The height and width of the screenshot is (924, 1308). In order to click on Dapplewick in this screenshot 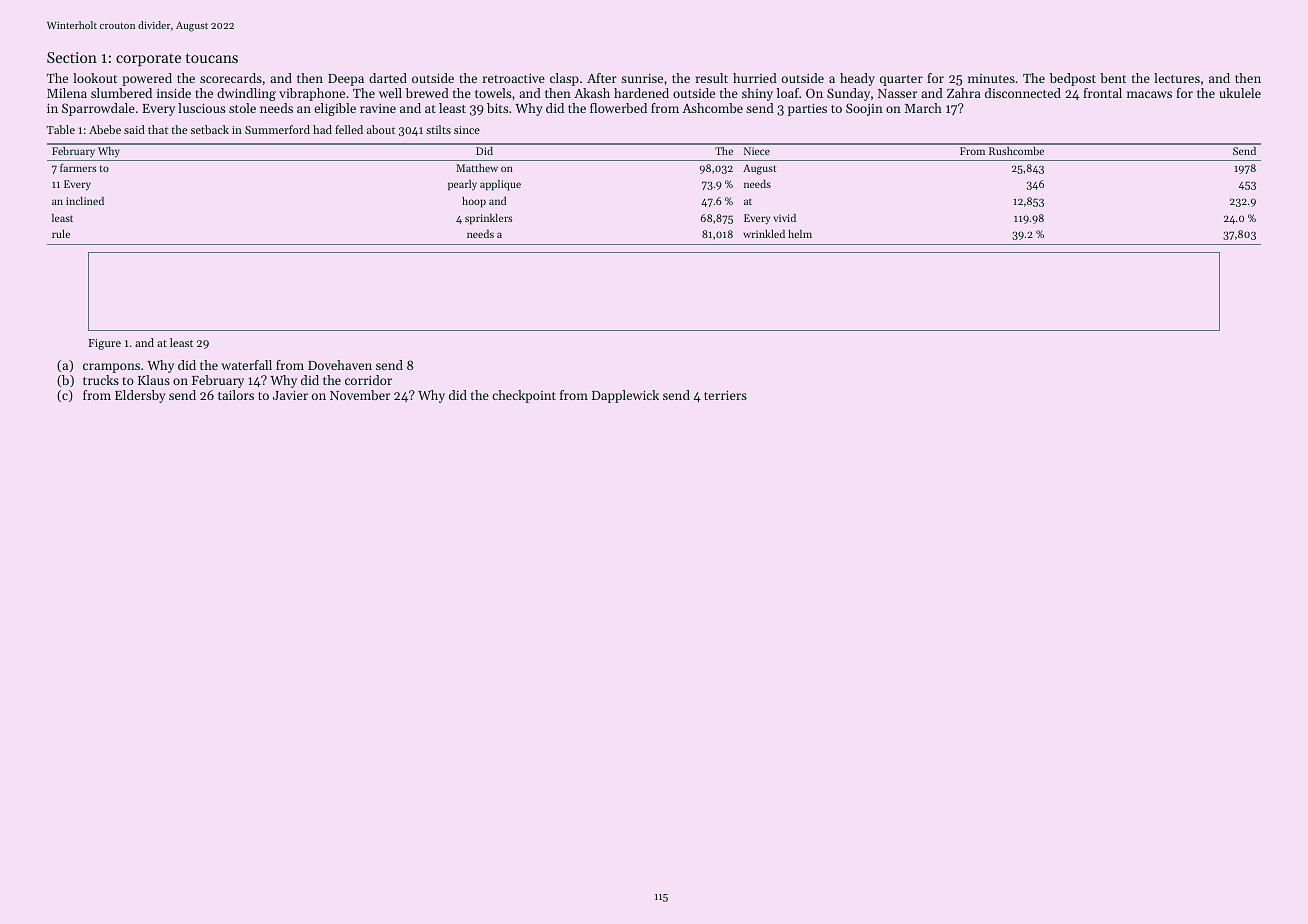, I will do `click(625, 396)`.
